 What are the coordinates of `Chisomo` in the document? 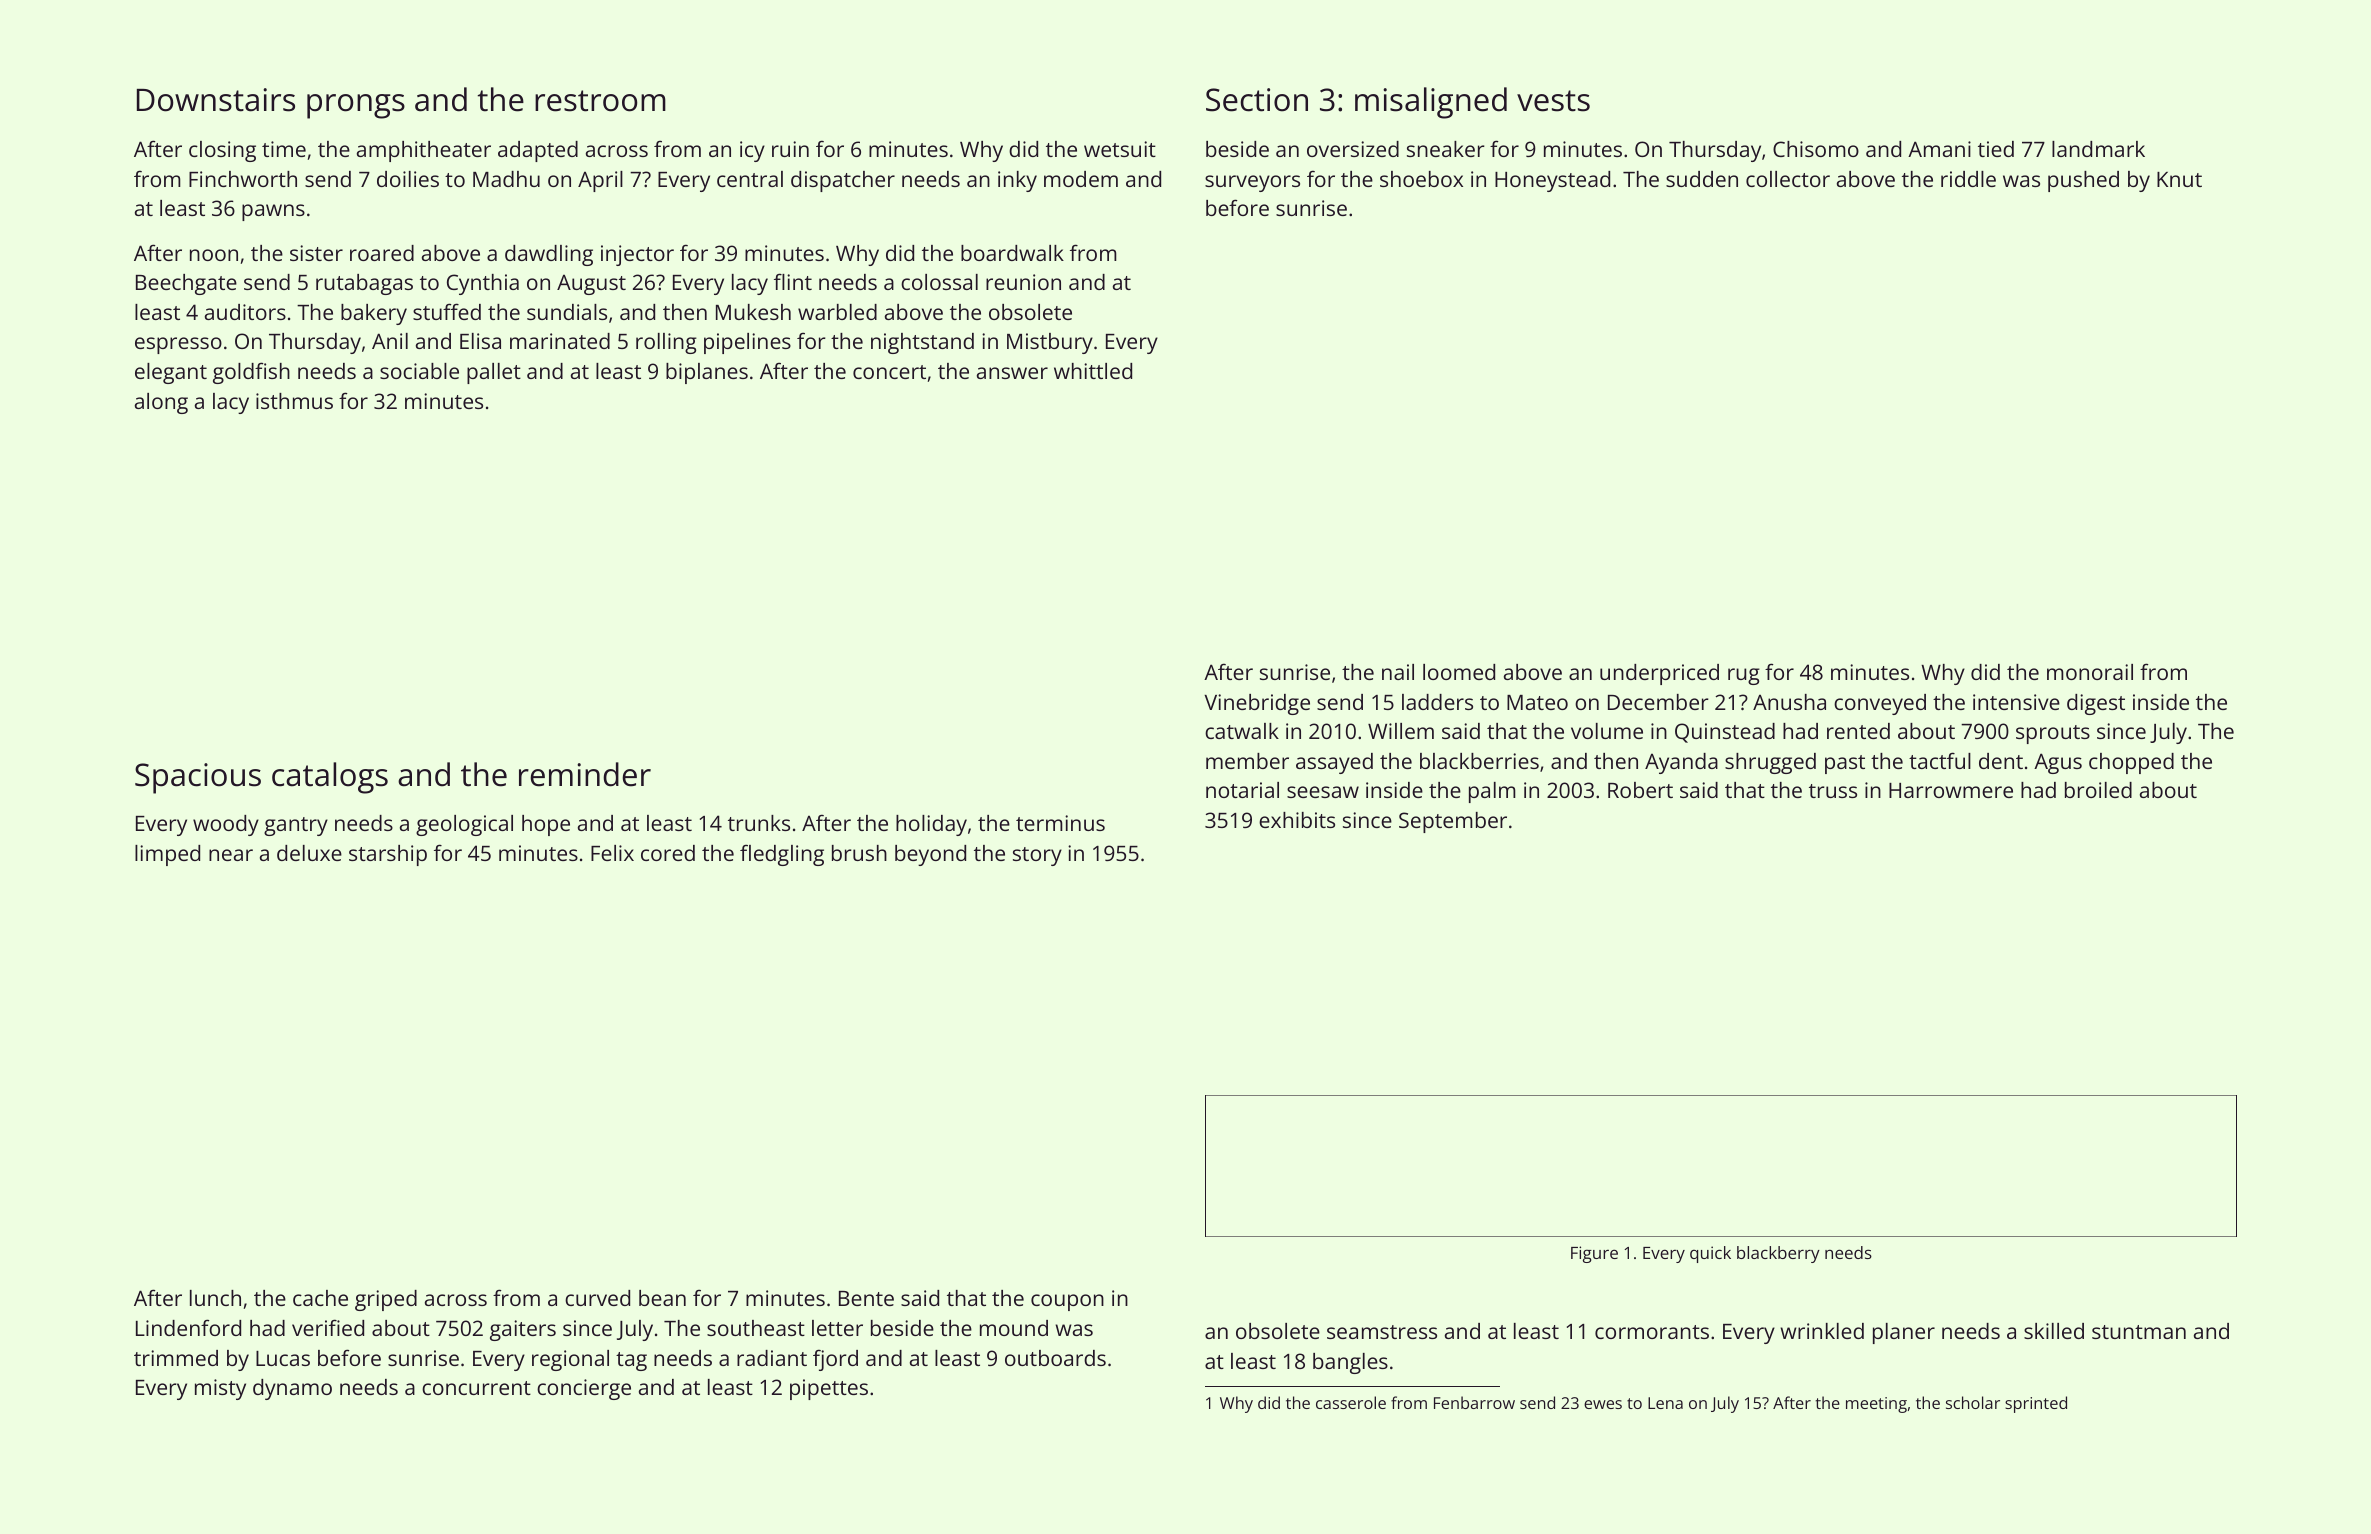 It's located at (1816, 149).
